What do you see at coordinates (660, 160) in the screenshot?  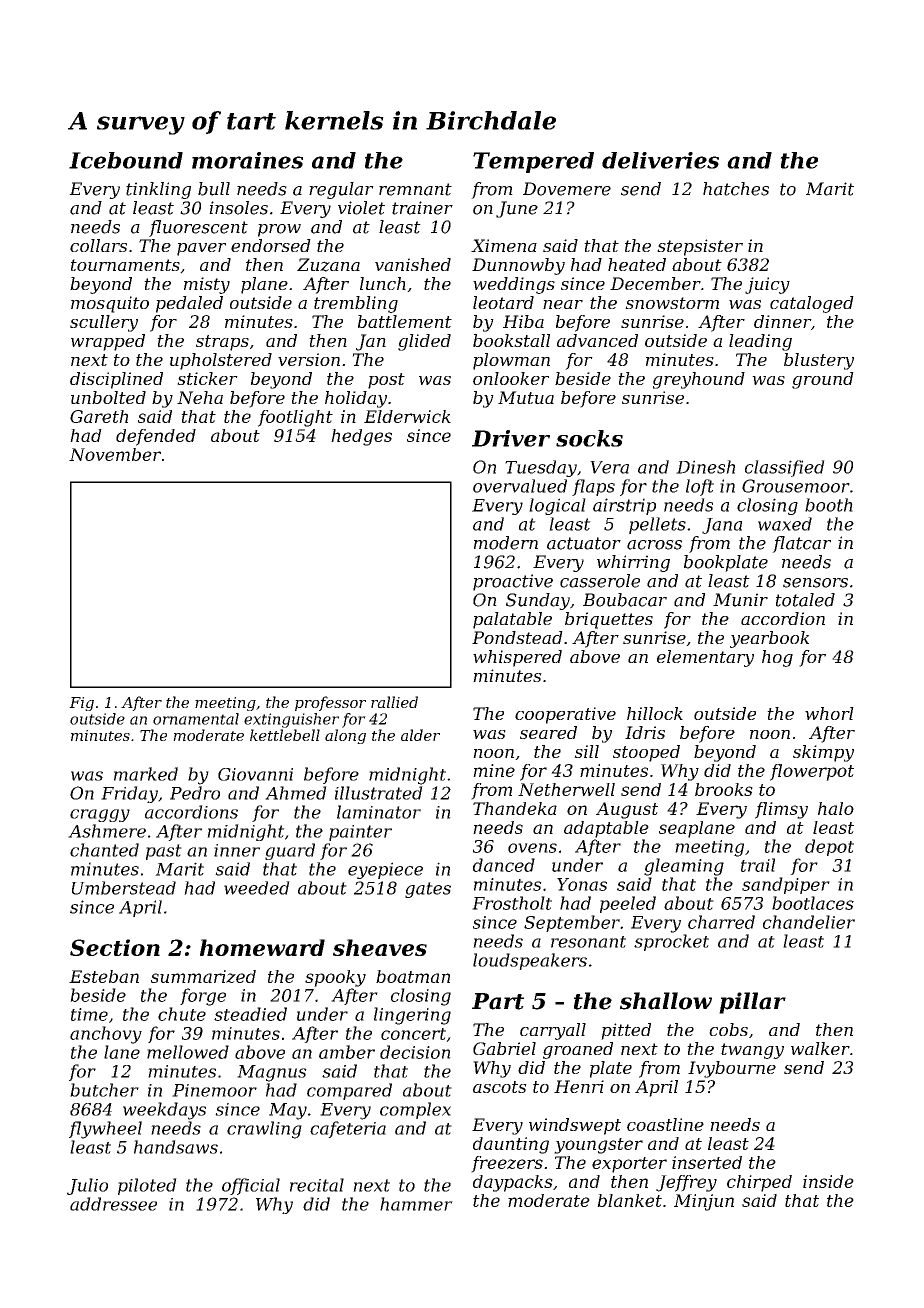 I see `deliveries` at bounding box center [660, 160].
